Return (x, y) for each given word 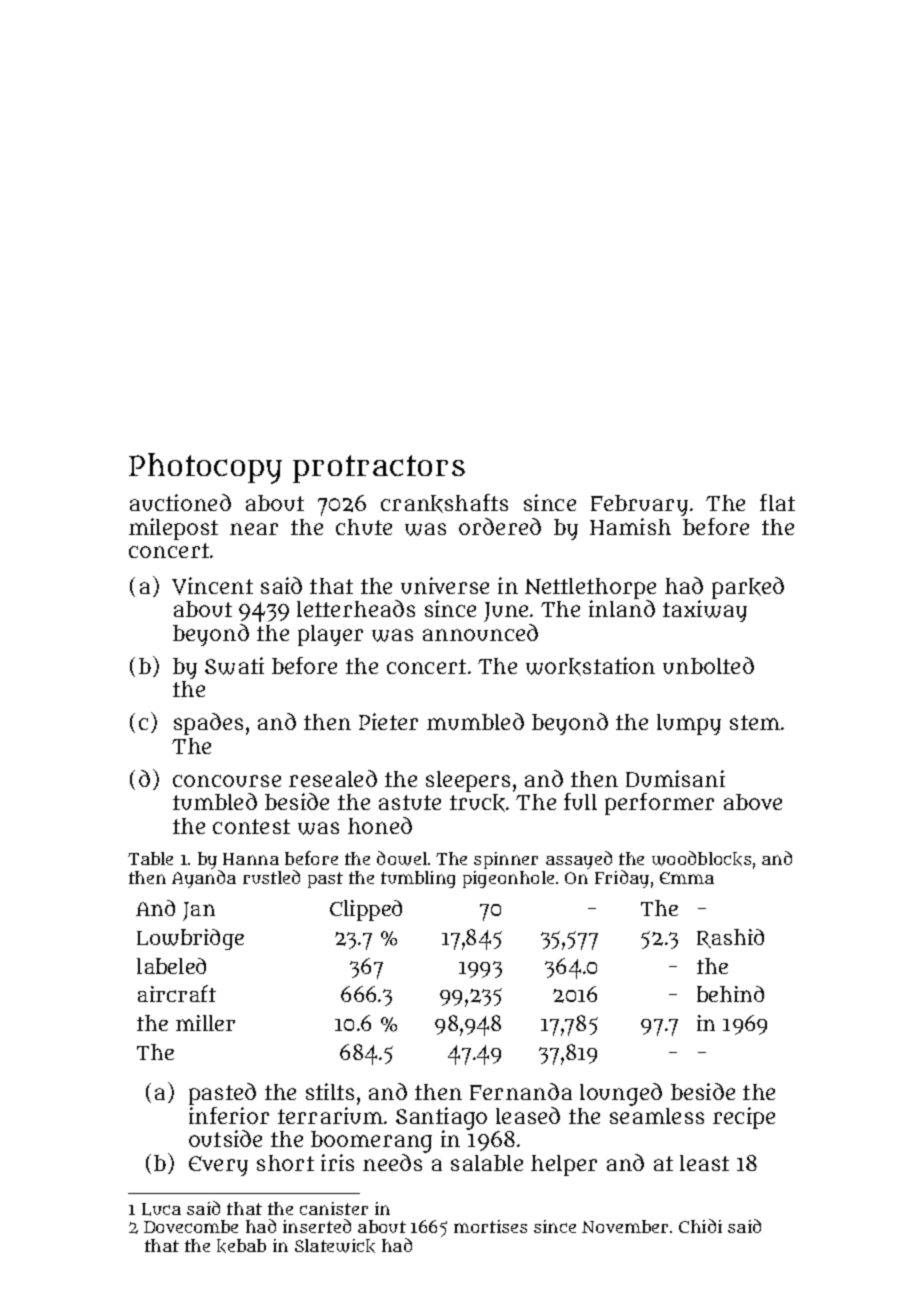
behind (730, 994)
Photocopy (205, 468)
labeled (171, 966)
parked (748, 588)
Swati (234, 666)
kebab (241, 1246)
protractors (379, 469)
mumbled (475, 721)
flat (777, 502)
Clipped (366, 910)
